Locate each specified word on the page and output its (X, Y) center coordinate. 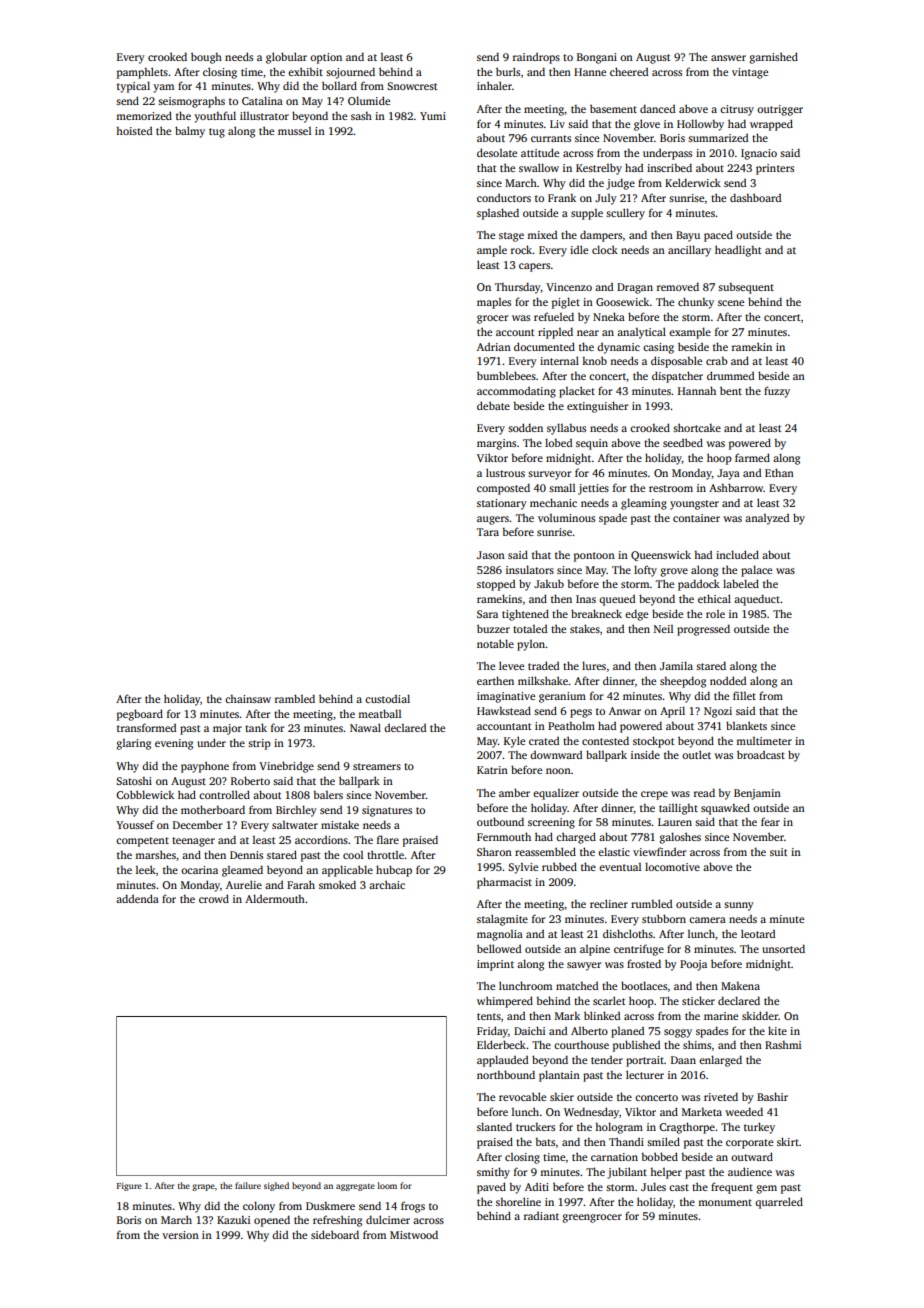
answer (728, 58)
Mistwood (414, 1234)
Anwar (625, 711)
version (180, 1235)
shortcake (697, 427)
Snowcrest (412, 86)
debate (493, 405)
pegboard (140, 715)
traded (543, 665)
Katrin (492, 770)
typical (133, 87)
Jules (653, 1186)
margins (496, 444)
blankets (746, 725)
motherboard (213, 809)
